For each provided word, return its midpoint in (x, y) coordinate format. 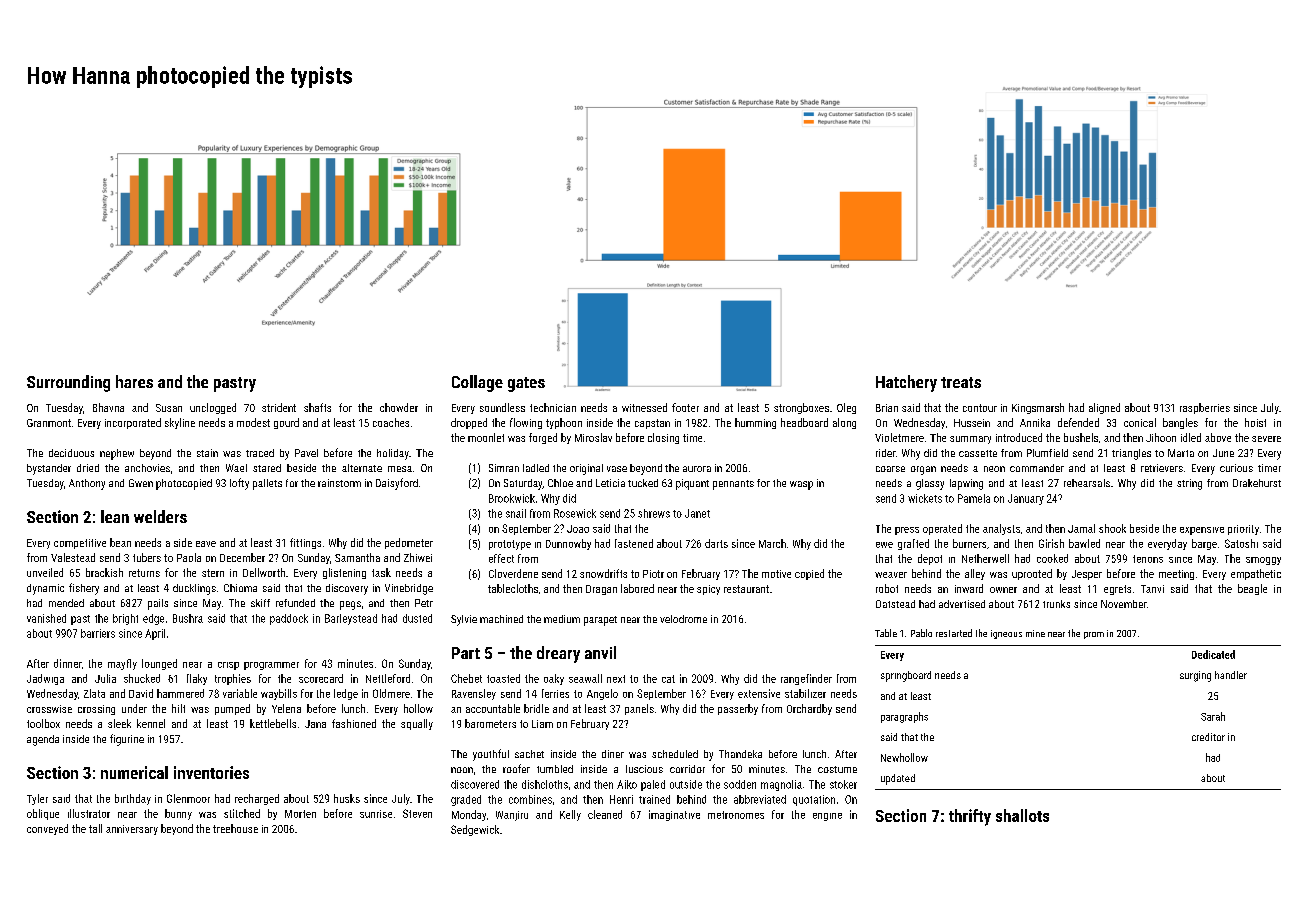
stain (207, 453)
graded (466, 800)
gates (526, 384)
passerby (738, 709)
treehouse (235, 828)
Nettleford (388, 678)
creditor (1208, 737)
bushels (1081, 437)
